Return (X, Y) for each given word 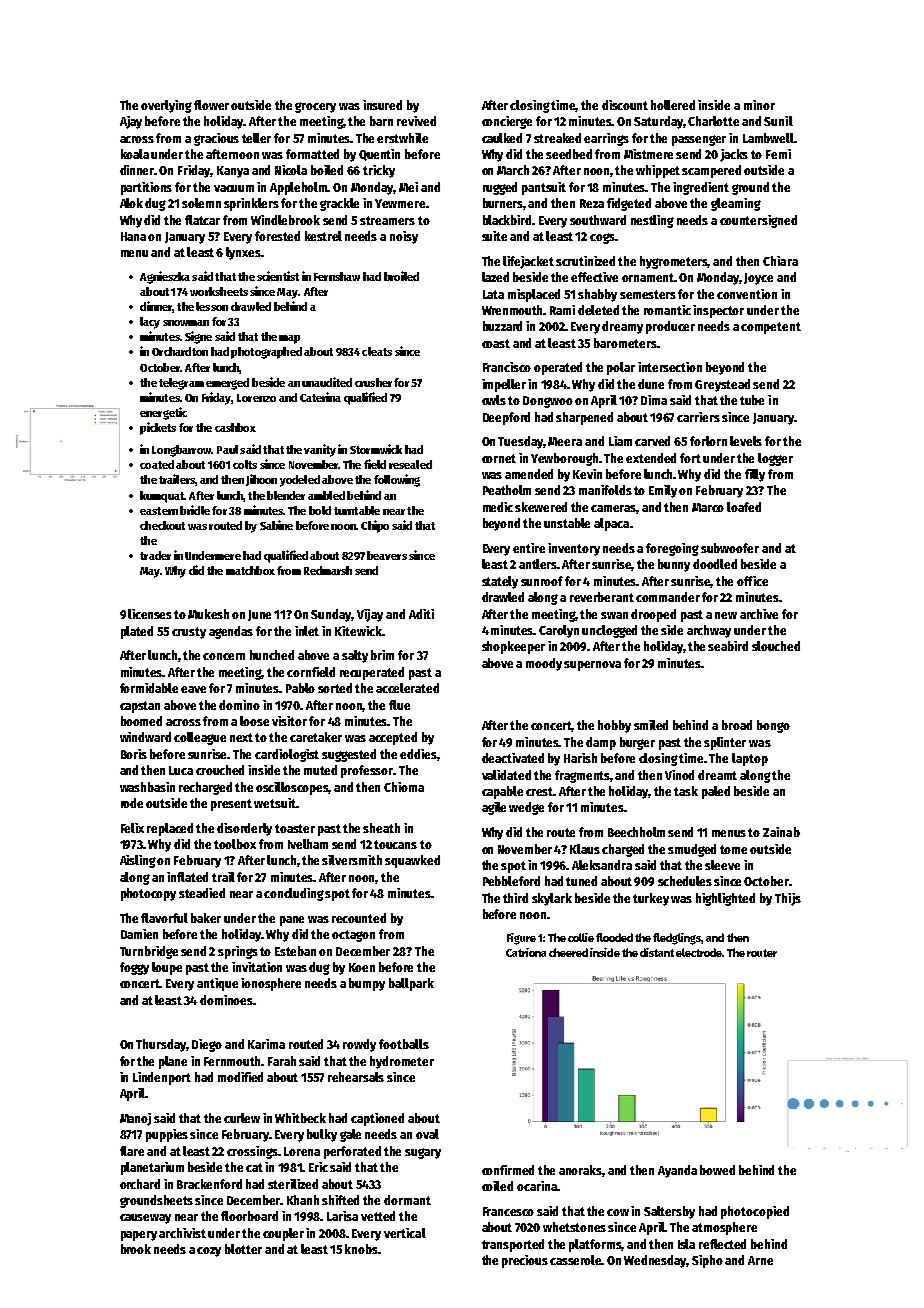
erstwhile (402, 138)
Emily (663, 491)
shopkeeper (513, 647)
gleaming (736, 204)
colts (245, 464)
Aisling (138, 861)
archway (709, 631)
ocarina (537, 1186)
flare (132, 1151)
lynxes (244, 253)
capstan (140, 707)
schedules (685, 881)
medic (498, 507)
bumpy (367, 984)
